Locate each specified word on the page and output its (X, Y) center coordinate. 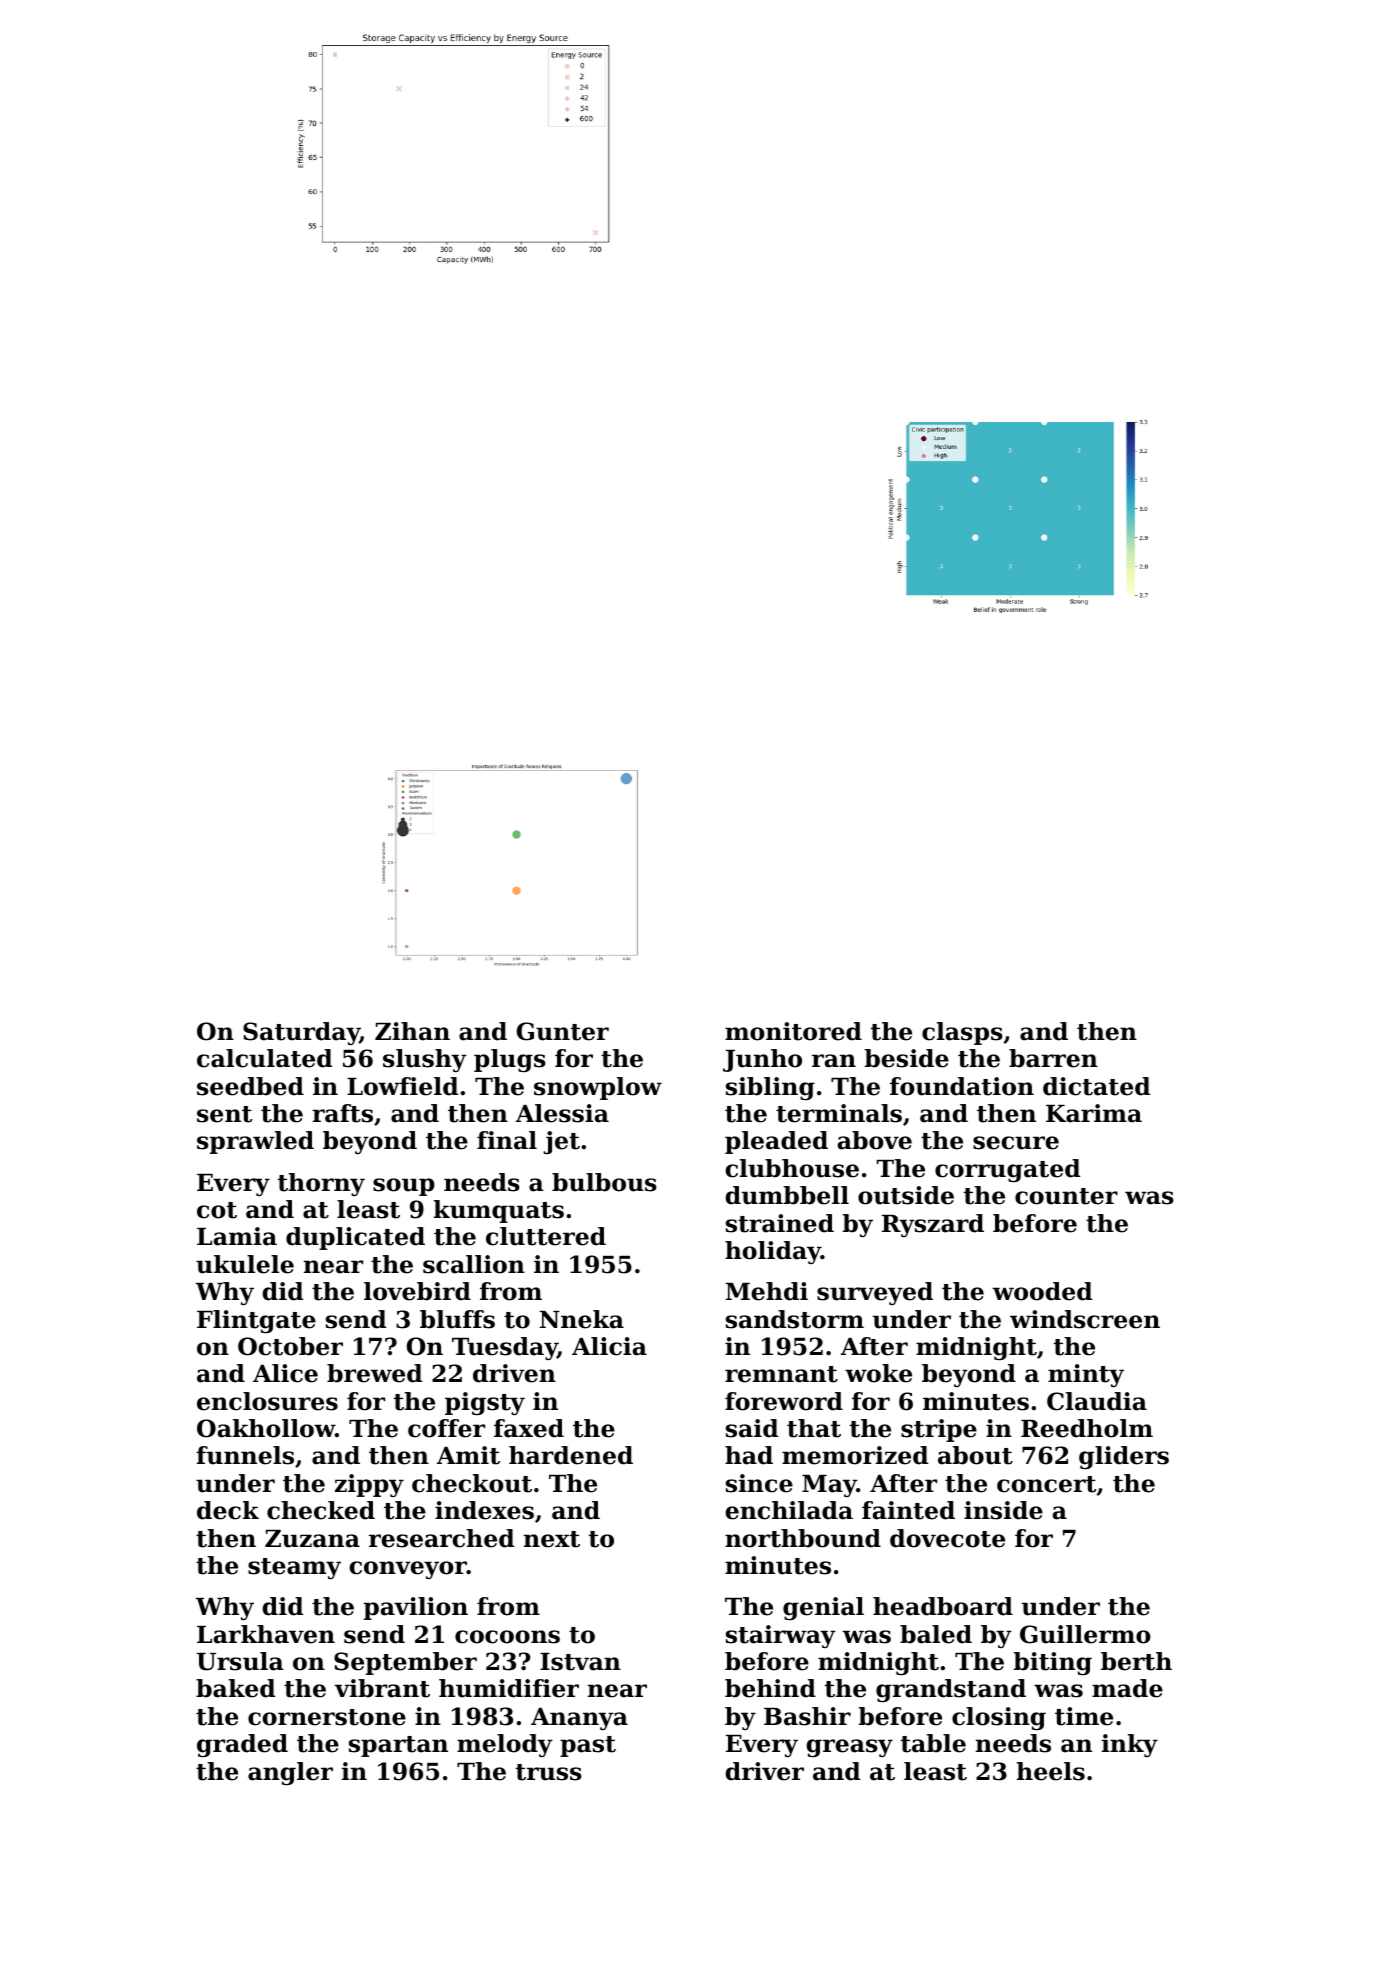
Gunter (563, 1031)
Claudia (1097, 1401)
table (933, 1743)
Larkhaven (266, 1634)
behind (770, 1688)
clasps (962, 1033)
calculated (264, 1058)
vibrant (382, 1688)
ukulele (245, 1264)
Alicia (609, 1346)
